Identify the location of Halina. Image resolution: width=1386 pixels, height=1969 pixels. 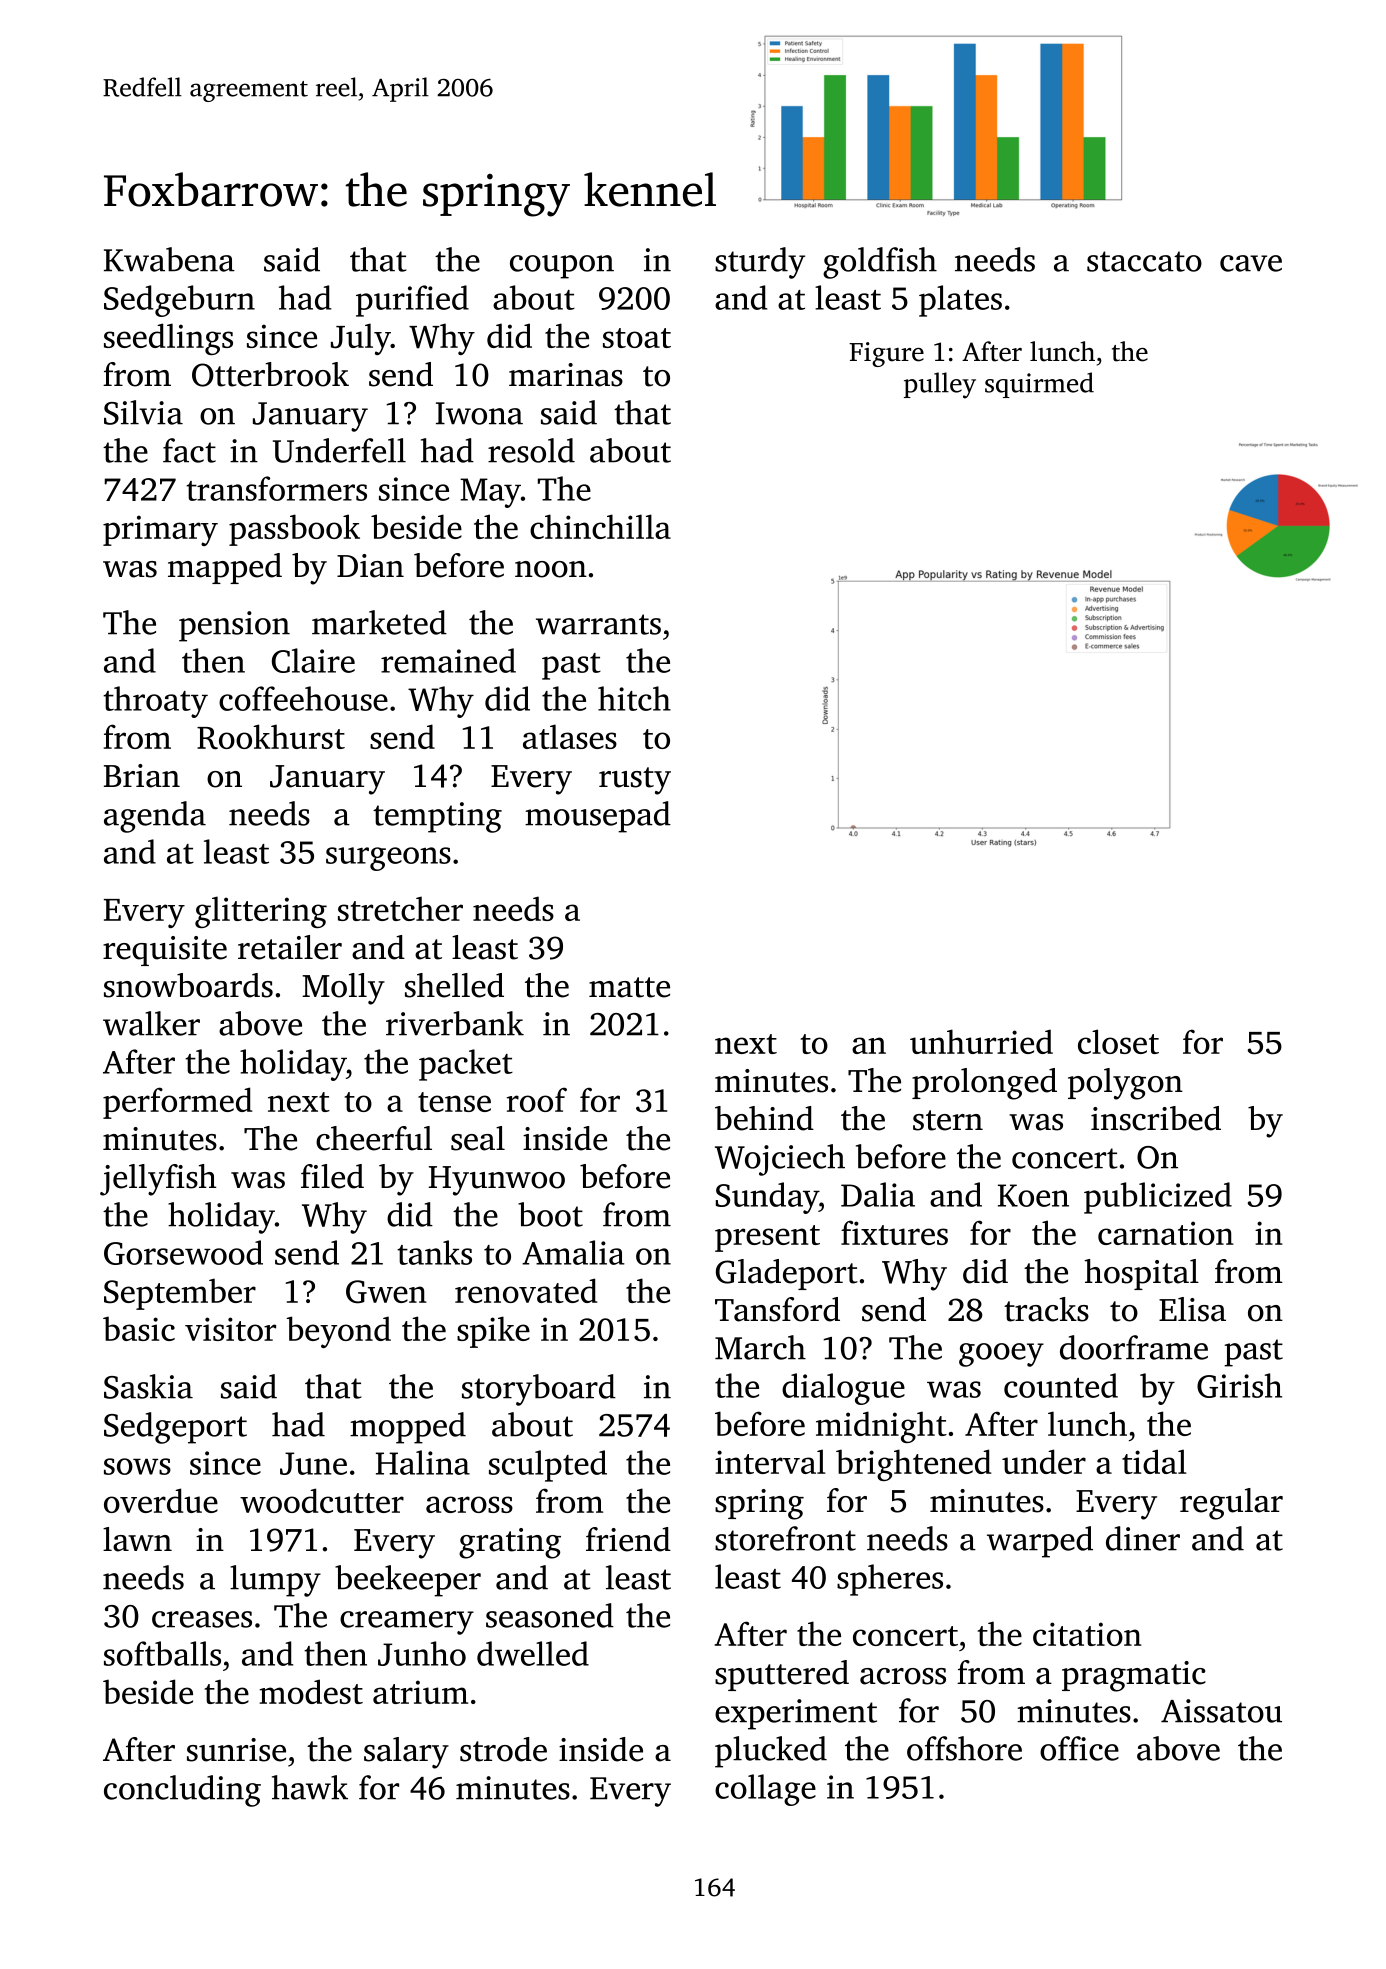
(423, 1462).
